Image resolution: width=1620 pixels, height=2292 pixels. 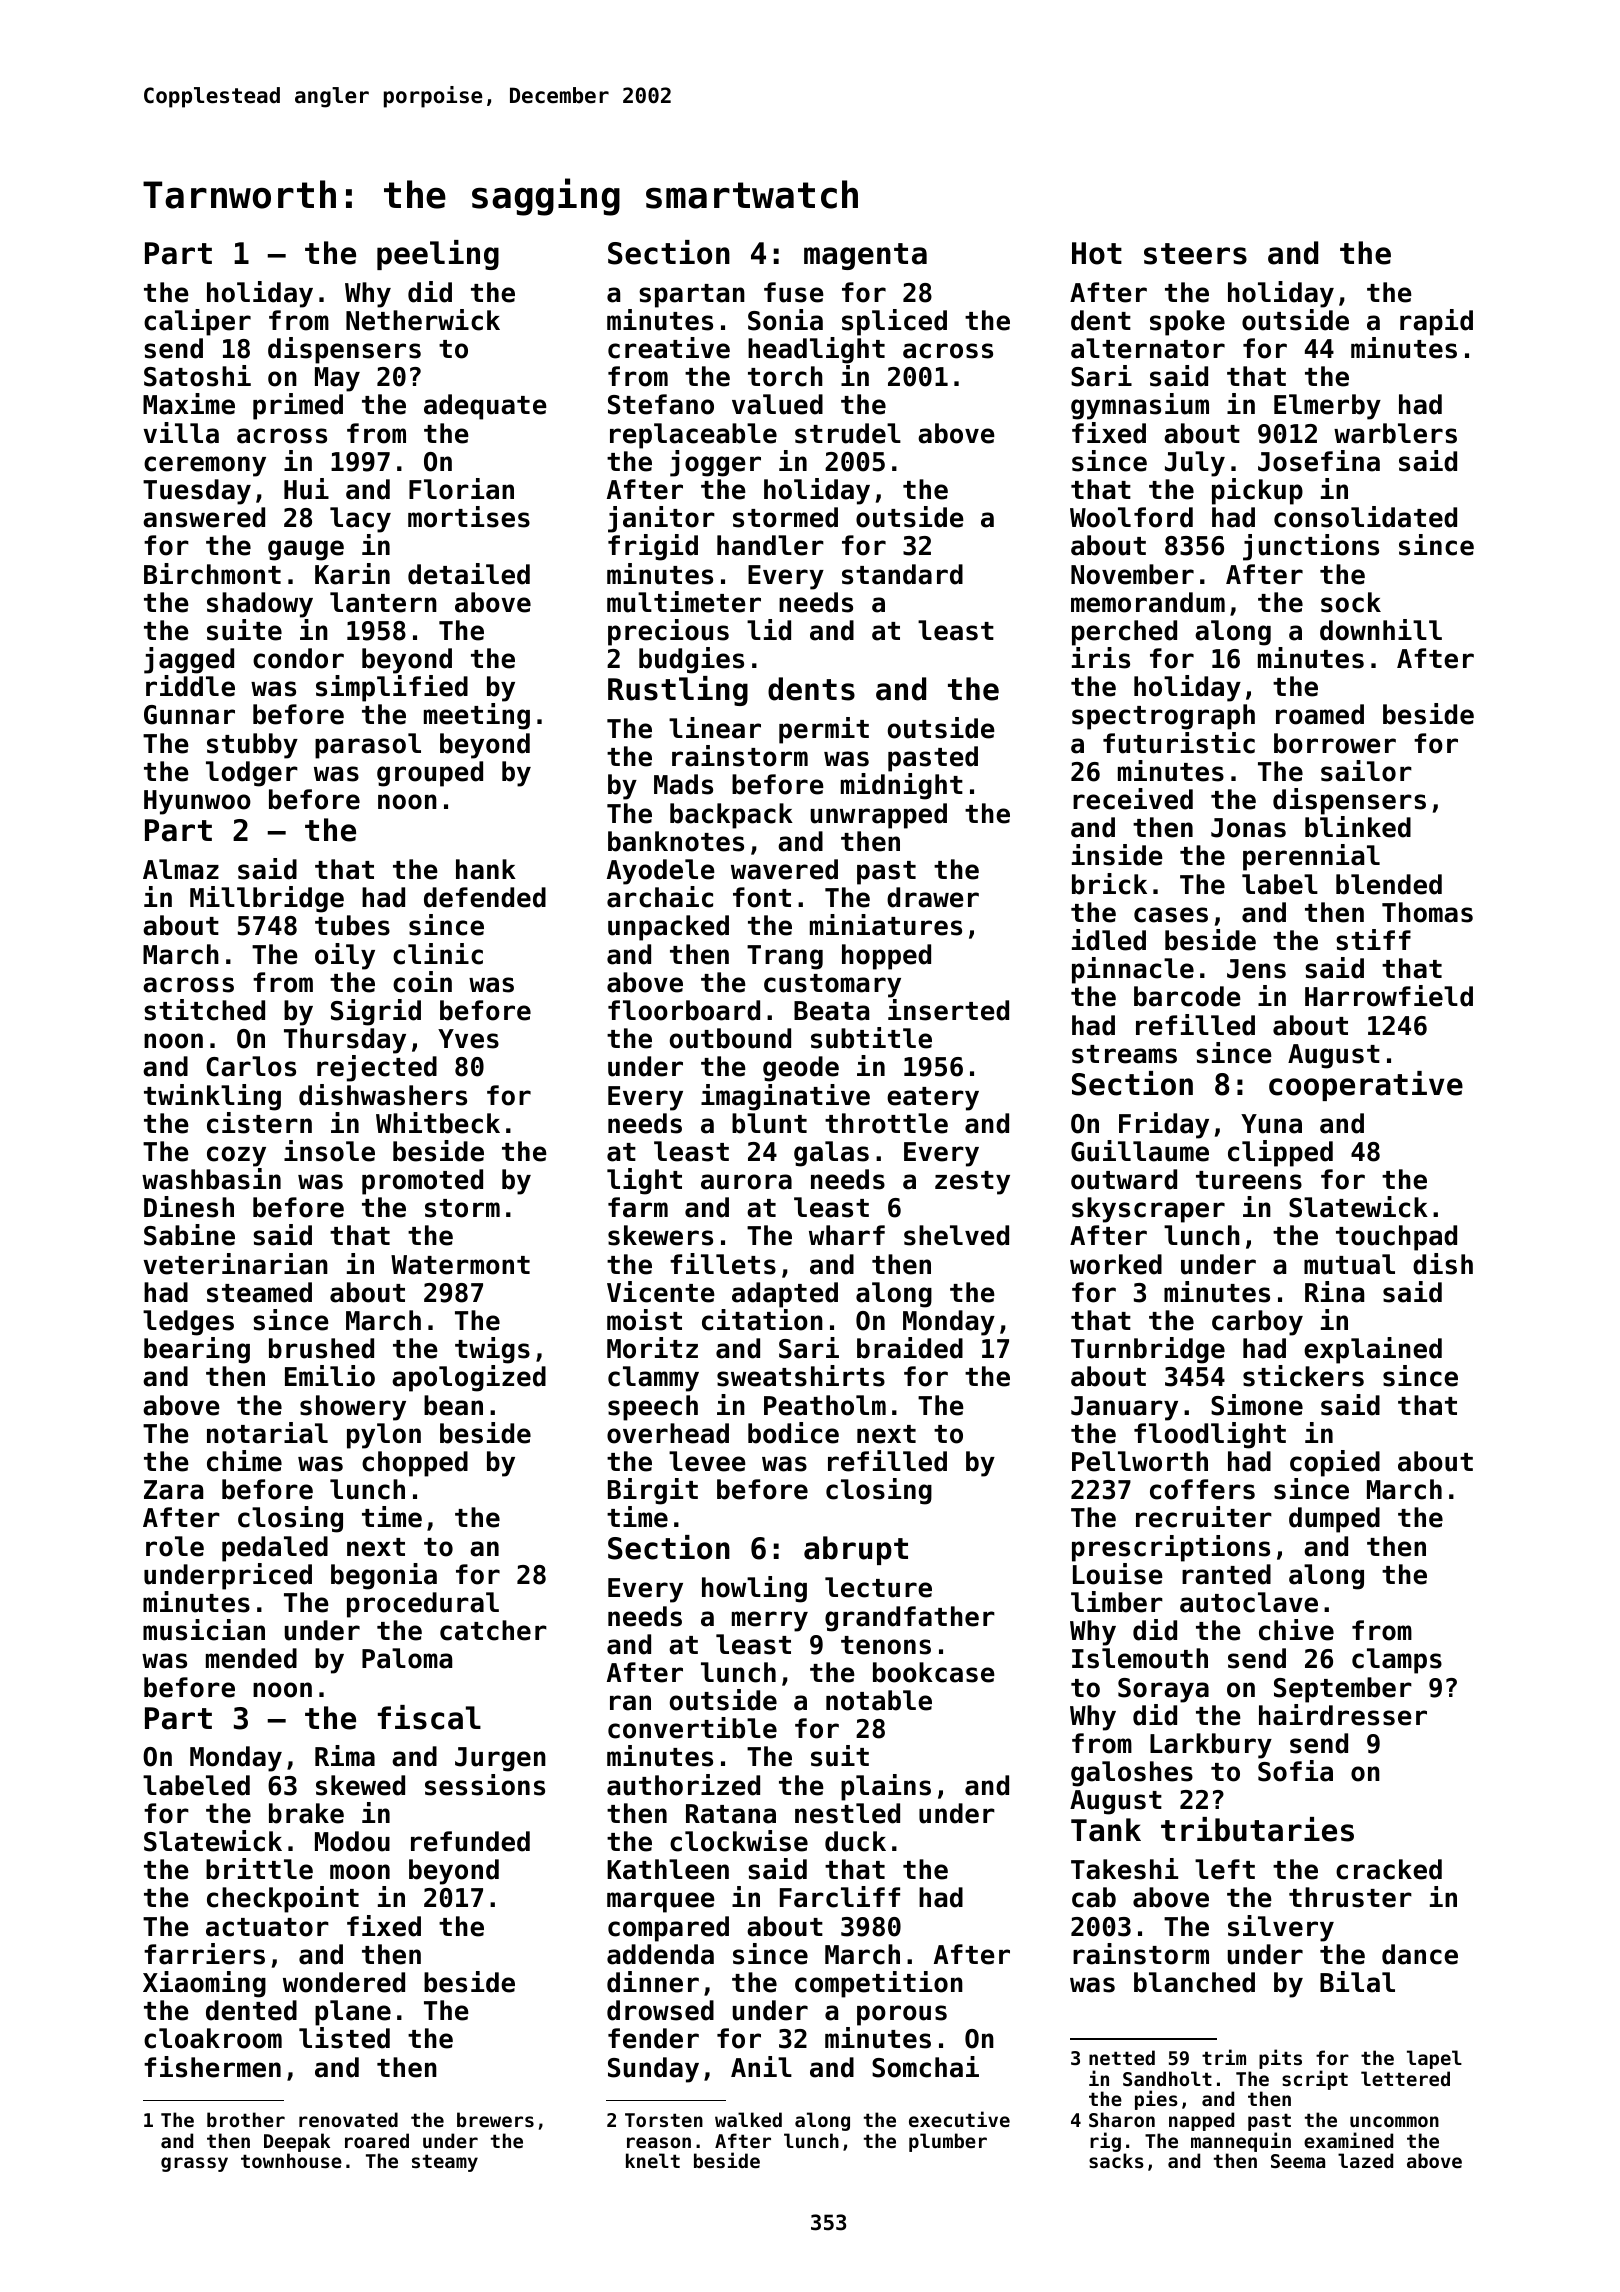 What do you see at coordinates (824, 730) in the screenshot?
I see `permit` at bounding box center [824, 730].
